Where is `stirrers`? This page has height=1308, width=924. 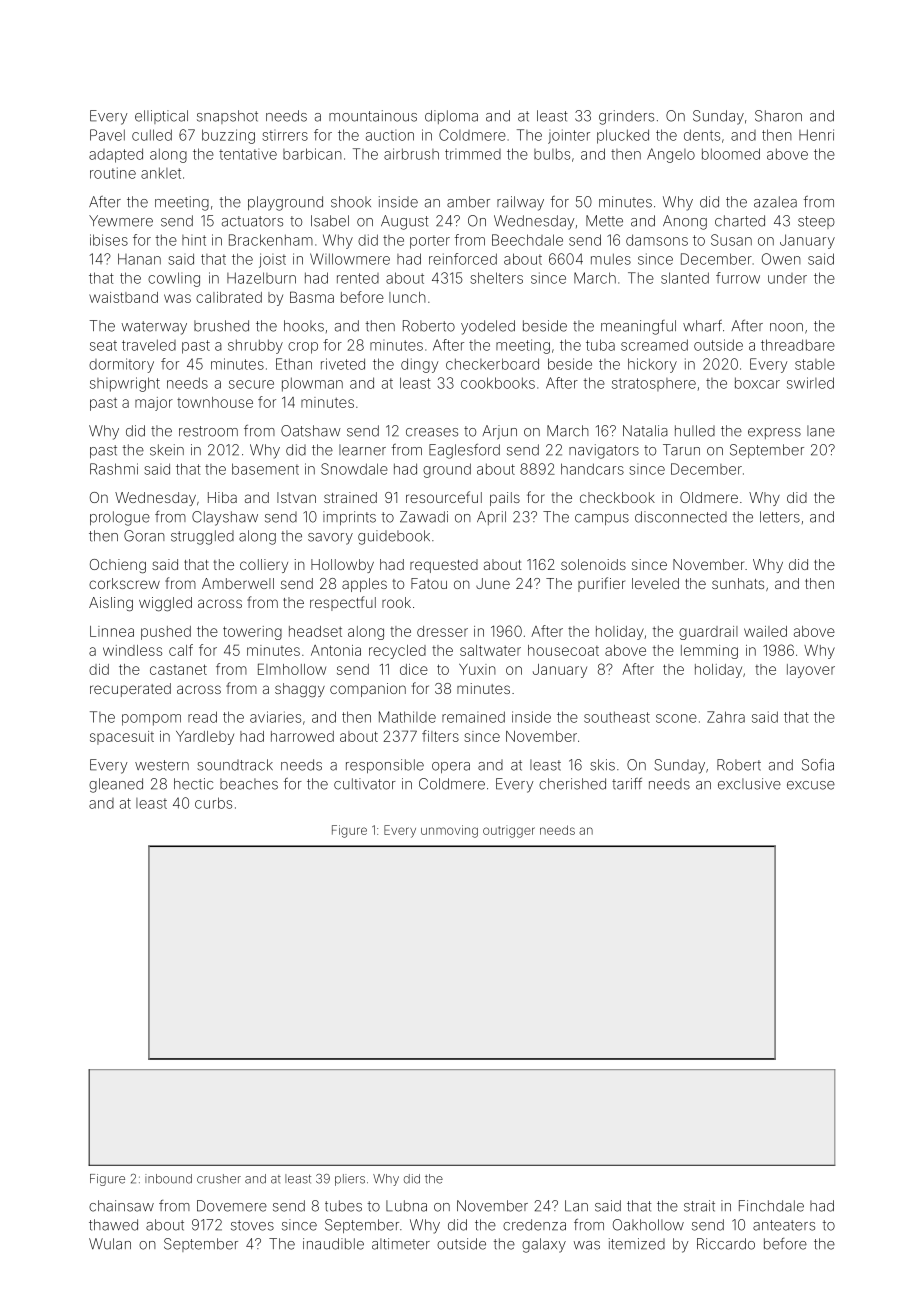 stirrers is located at coordinates (285, 135).
